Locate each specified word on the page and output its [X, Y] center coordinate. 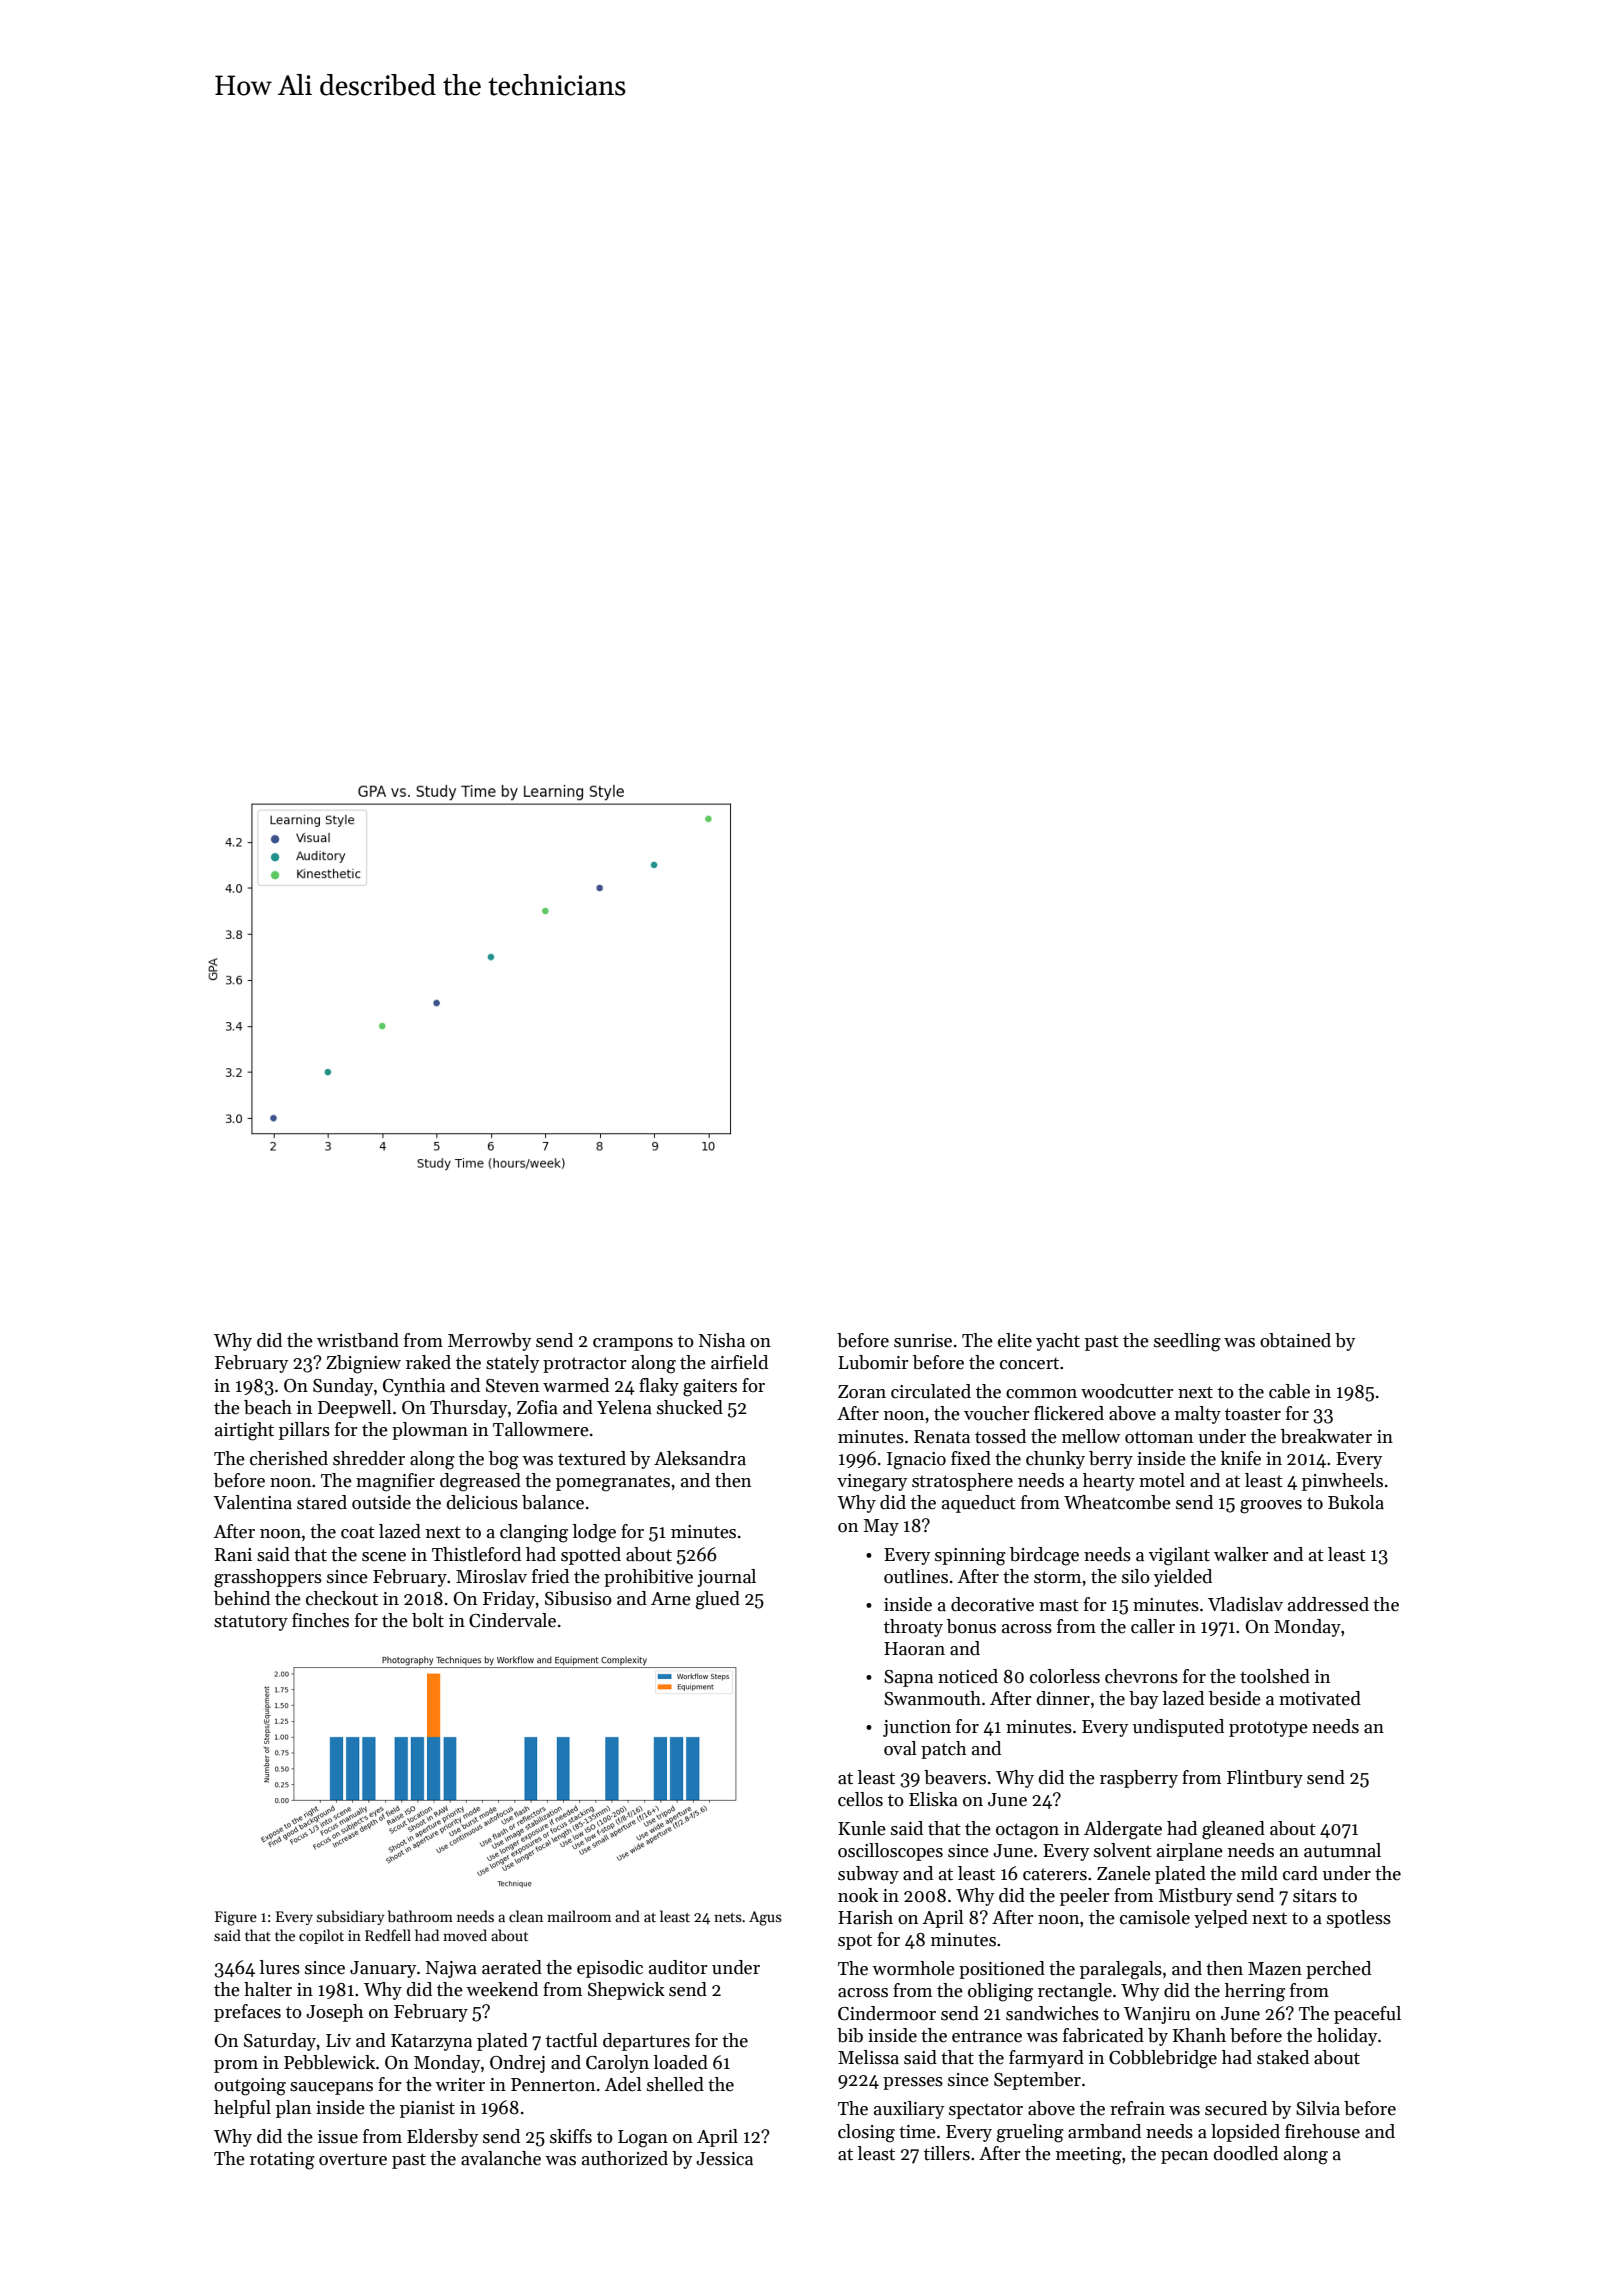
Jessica [724, 2159]
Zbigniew [363, 1364]
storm [1057, 1577]
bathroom [420, 1916]
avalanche [501, 2158]
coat [358, 1532]
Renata [942, 1437]
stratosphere [962, 1482]
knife [1241, 1458]
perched [1338, 1970]
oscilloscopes [890, 1852]
